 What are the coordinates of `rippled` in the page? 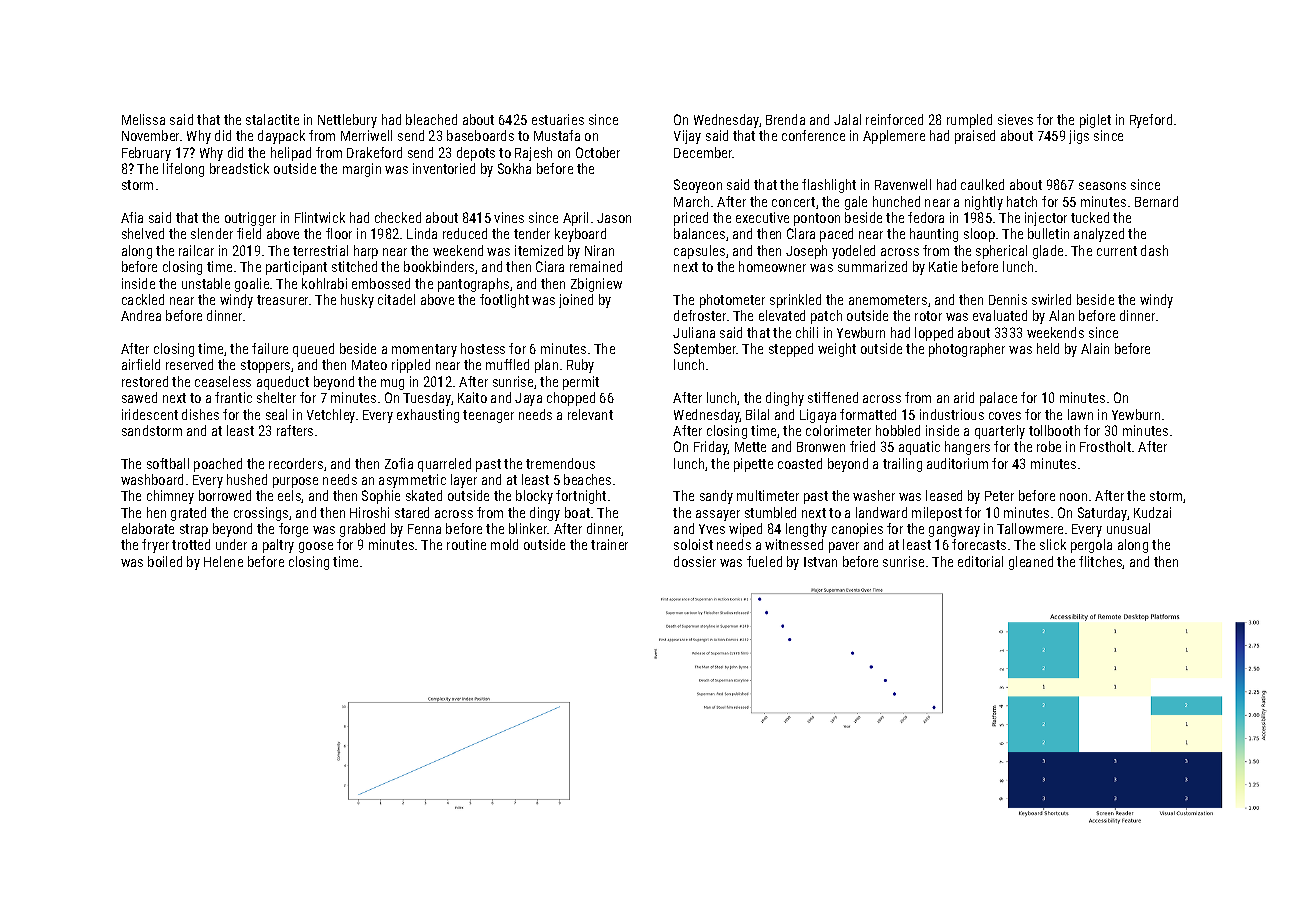 It's located at (411, 366).
